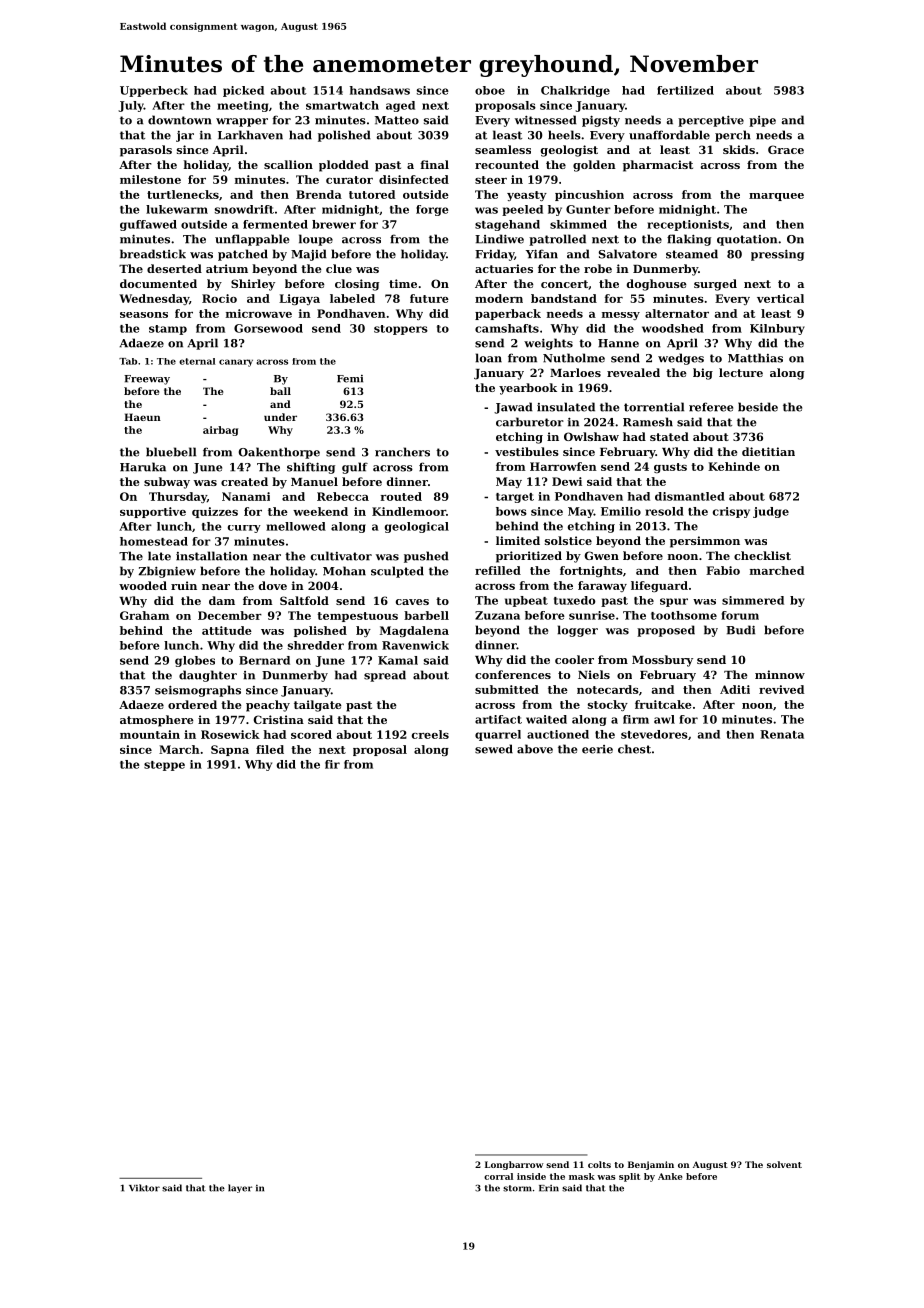 This page has height=1308, width=924. What do you see at coordinates (150, 734) in the page?
I see `mountain` at bounding box center [150, 734].
